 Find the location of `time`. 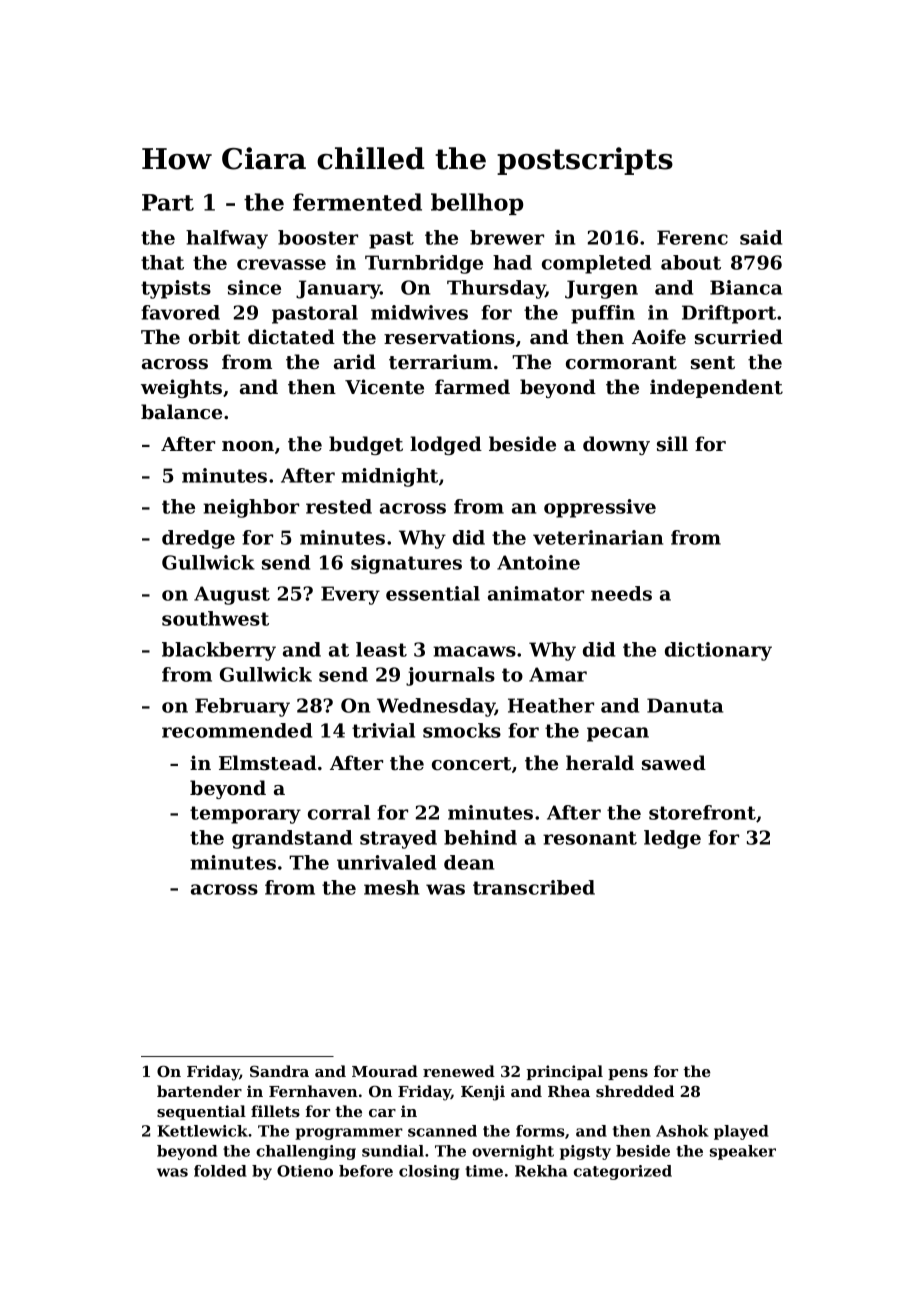

time is located at coordinates (484, 1171).
